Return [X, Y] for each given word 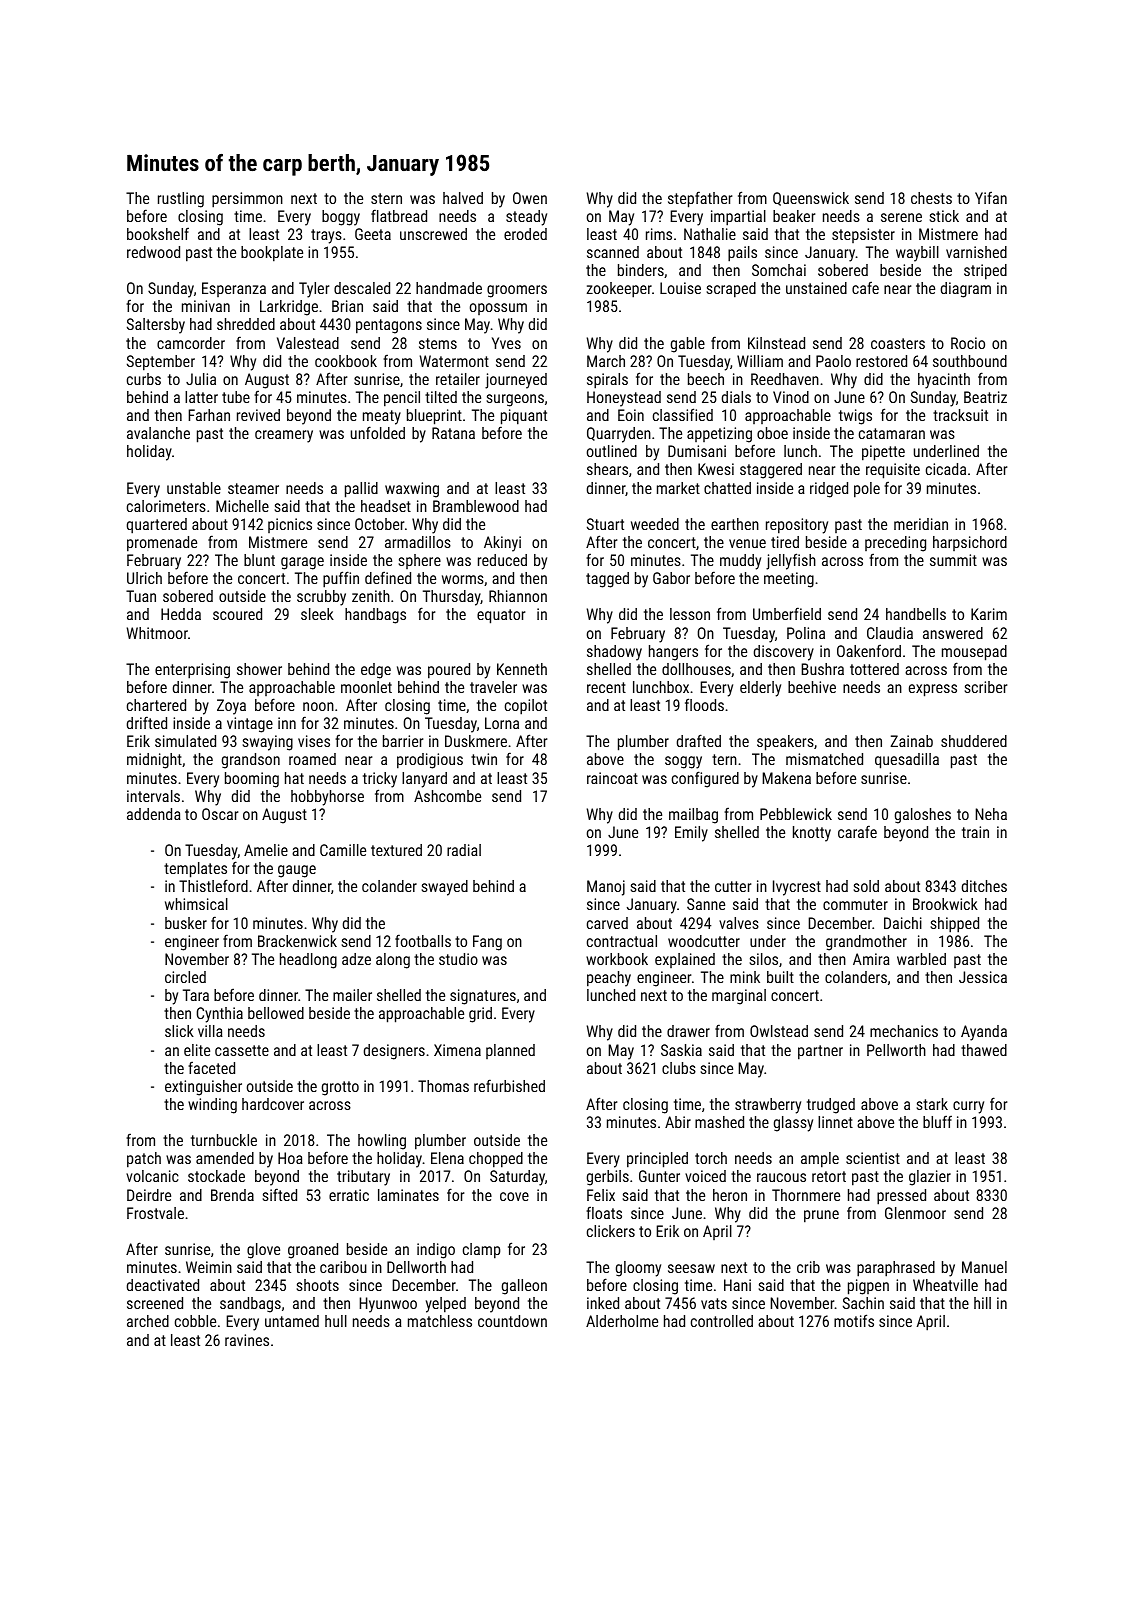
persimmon [247, 200]
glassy [793, 1124]
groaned [313, 1251]
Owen [530, 198]
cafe [865, 287]
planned [510, 1051]
